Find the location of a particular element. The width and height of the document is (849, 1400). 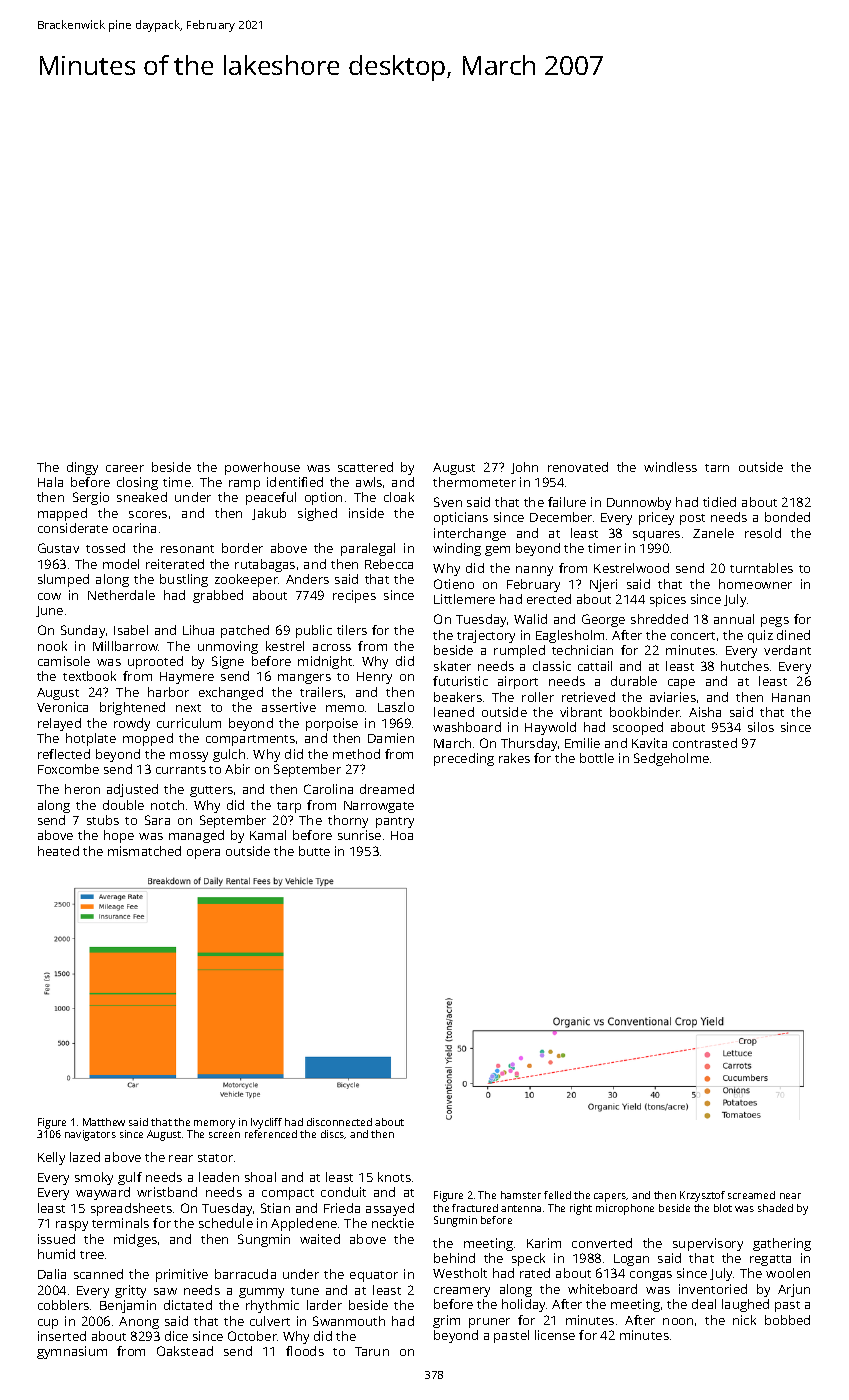

windless is located at coordinates (670, 467).
